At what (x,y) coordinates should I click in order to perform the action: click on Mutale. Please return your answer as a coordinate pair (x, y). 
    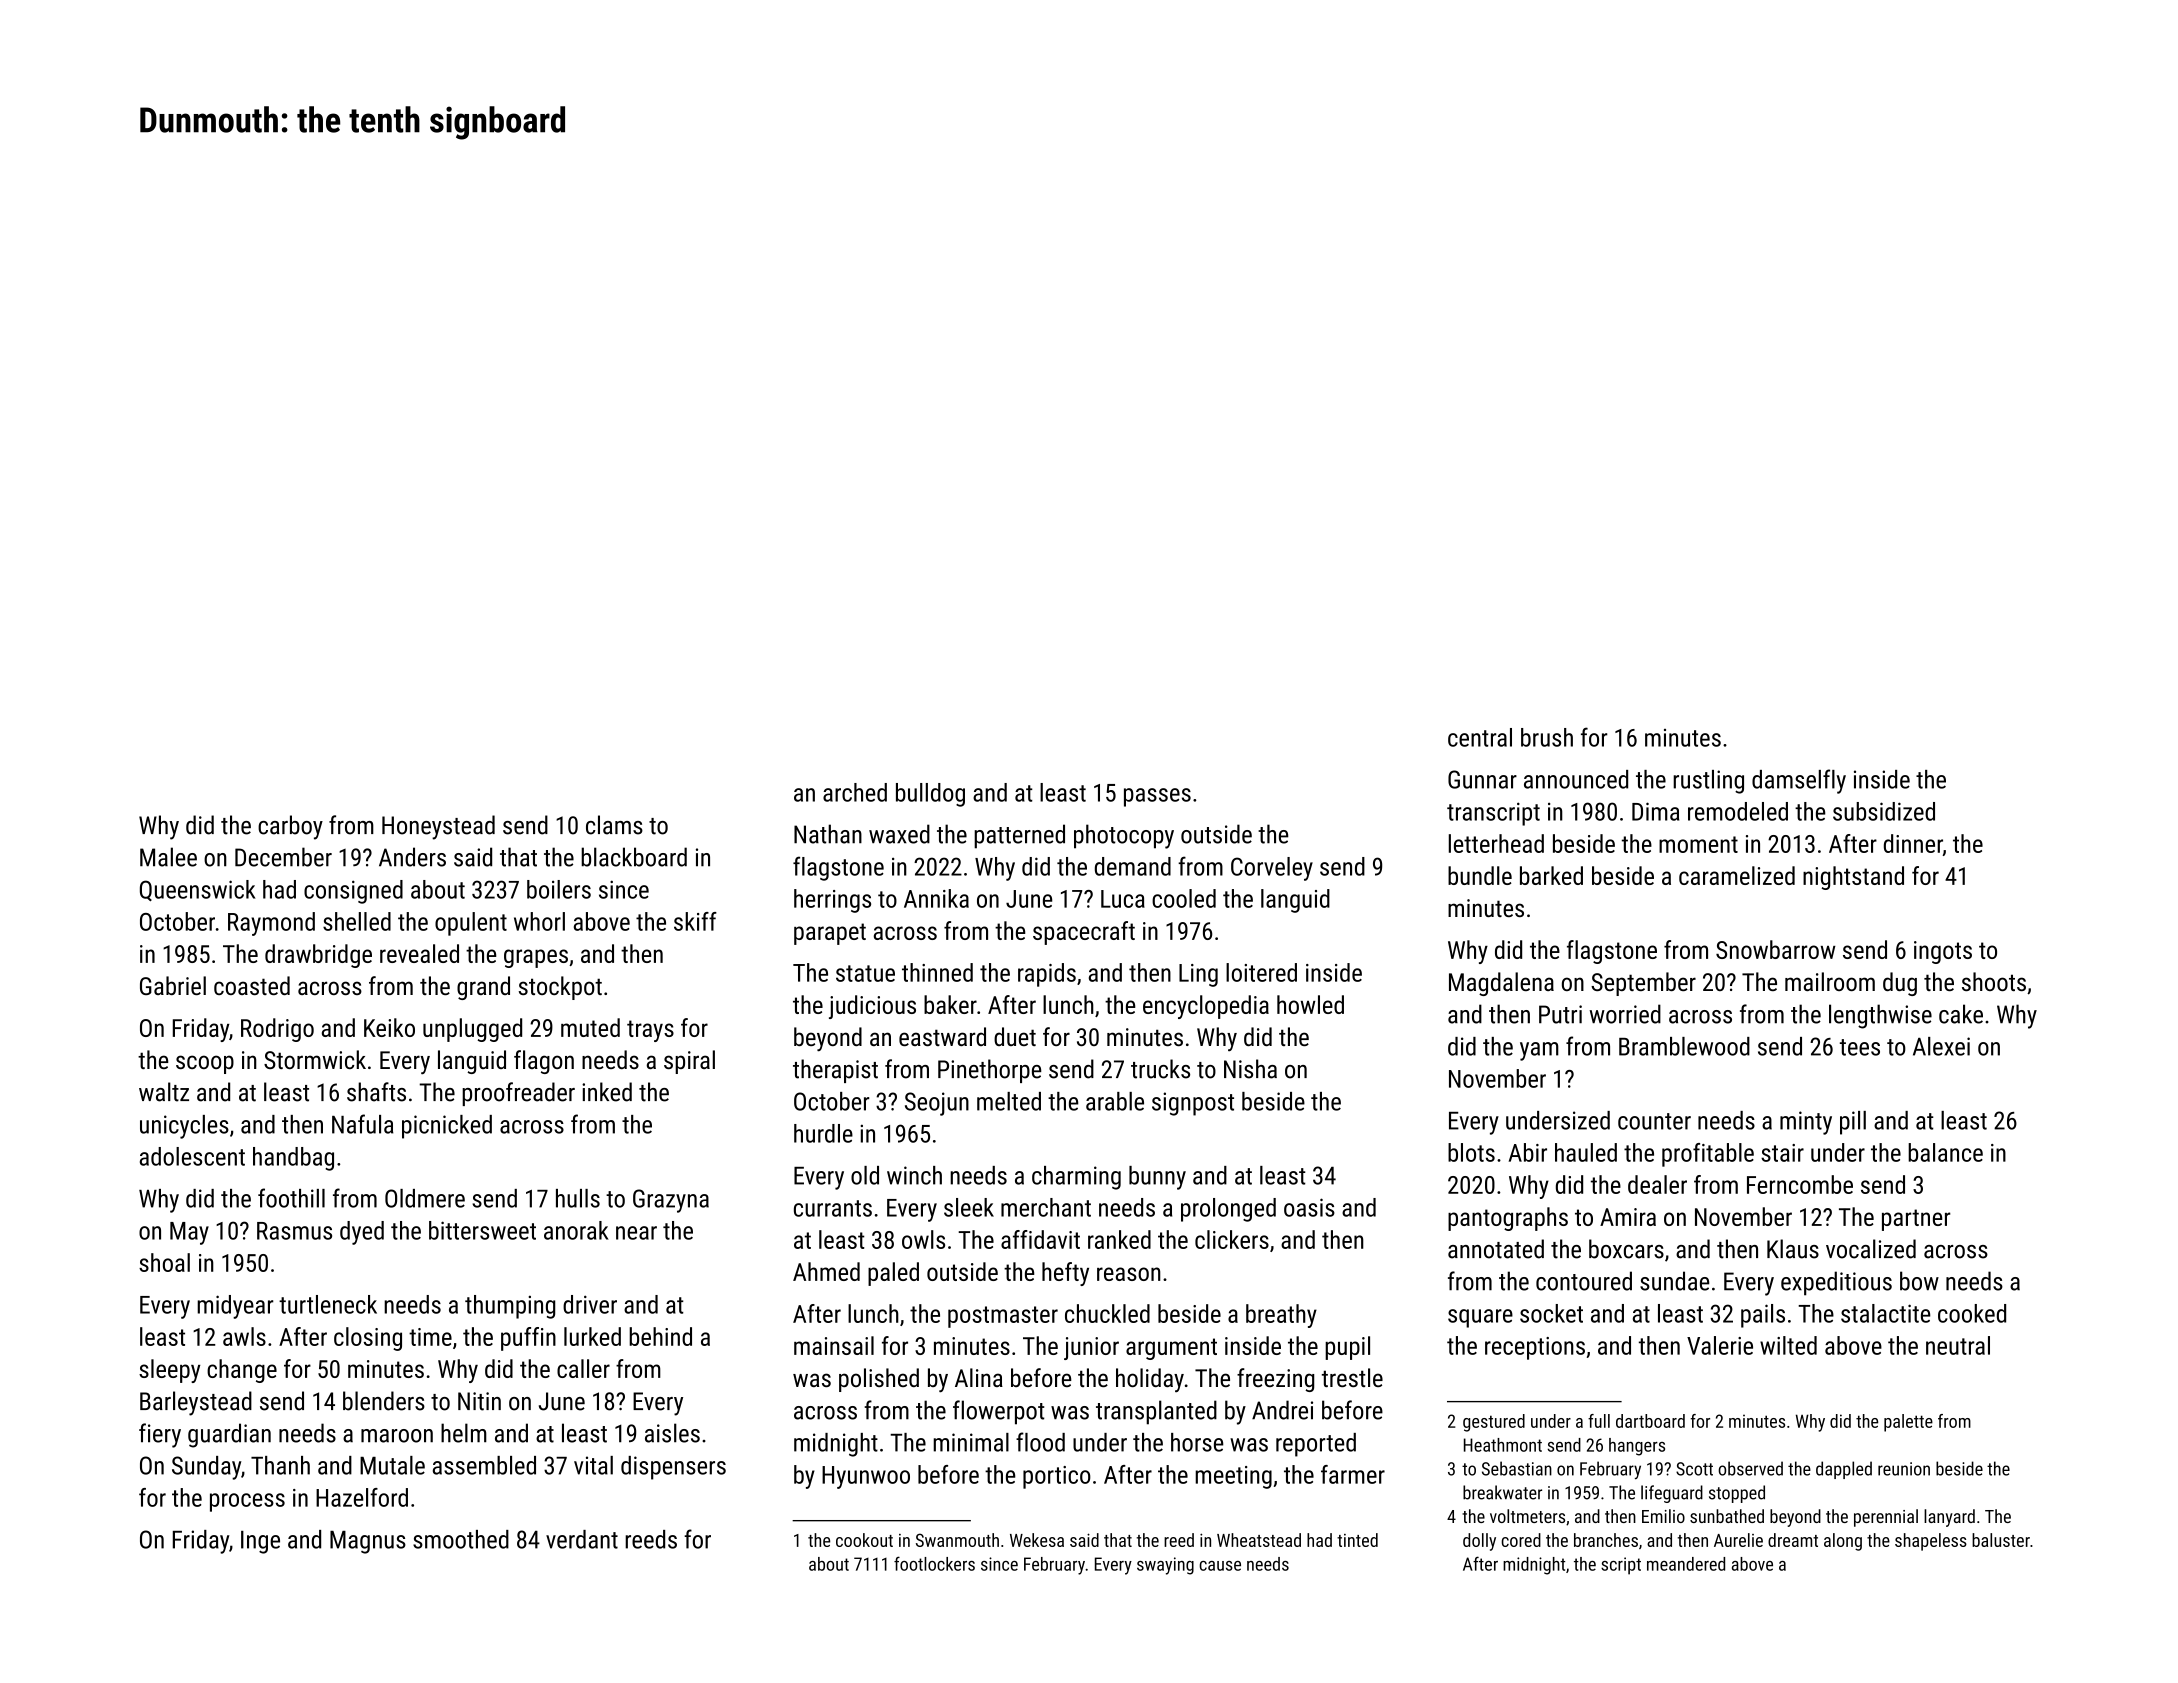
    Looking at the image, I should click on (392, 1465).
